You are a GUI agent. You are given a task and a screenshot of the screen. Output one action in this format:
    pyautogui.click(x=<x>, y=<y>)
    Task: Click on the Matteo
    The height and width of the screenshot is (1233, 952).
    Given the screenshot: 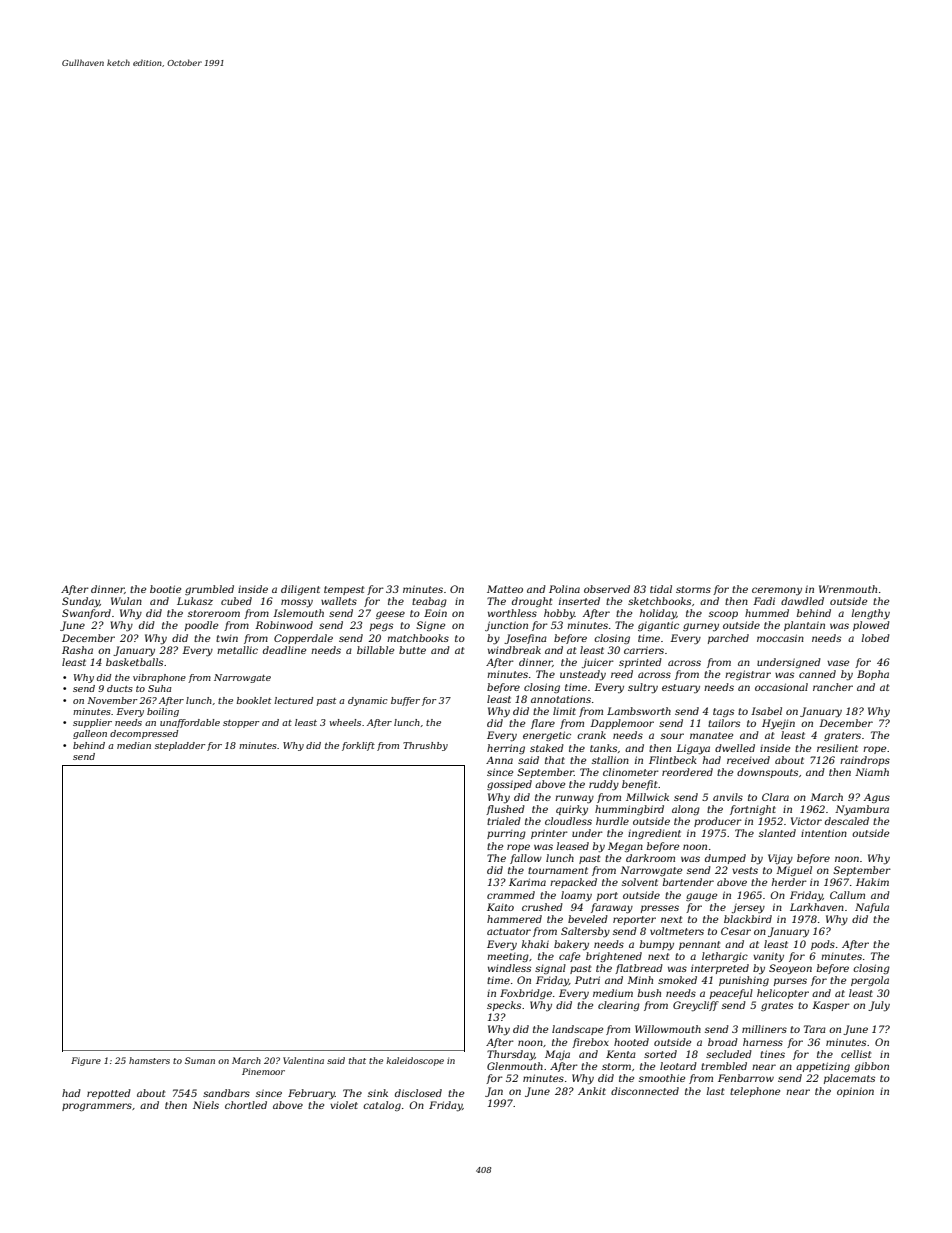 What is the action you would take?
    pyautogui.click(x=505, y=589)
